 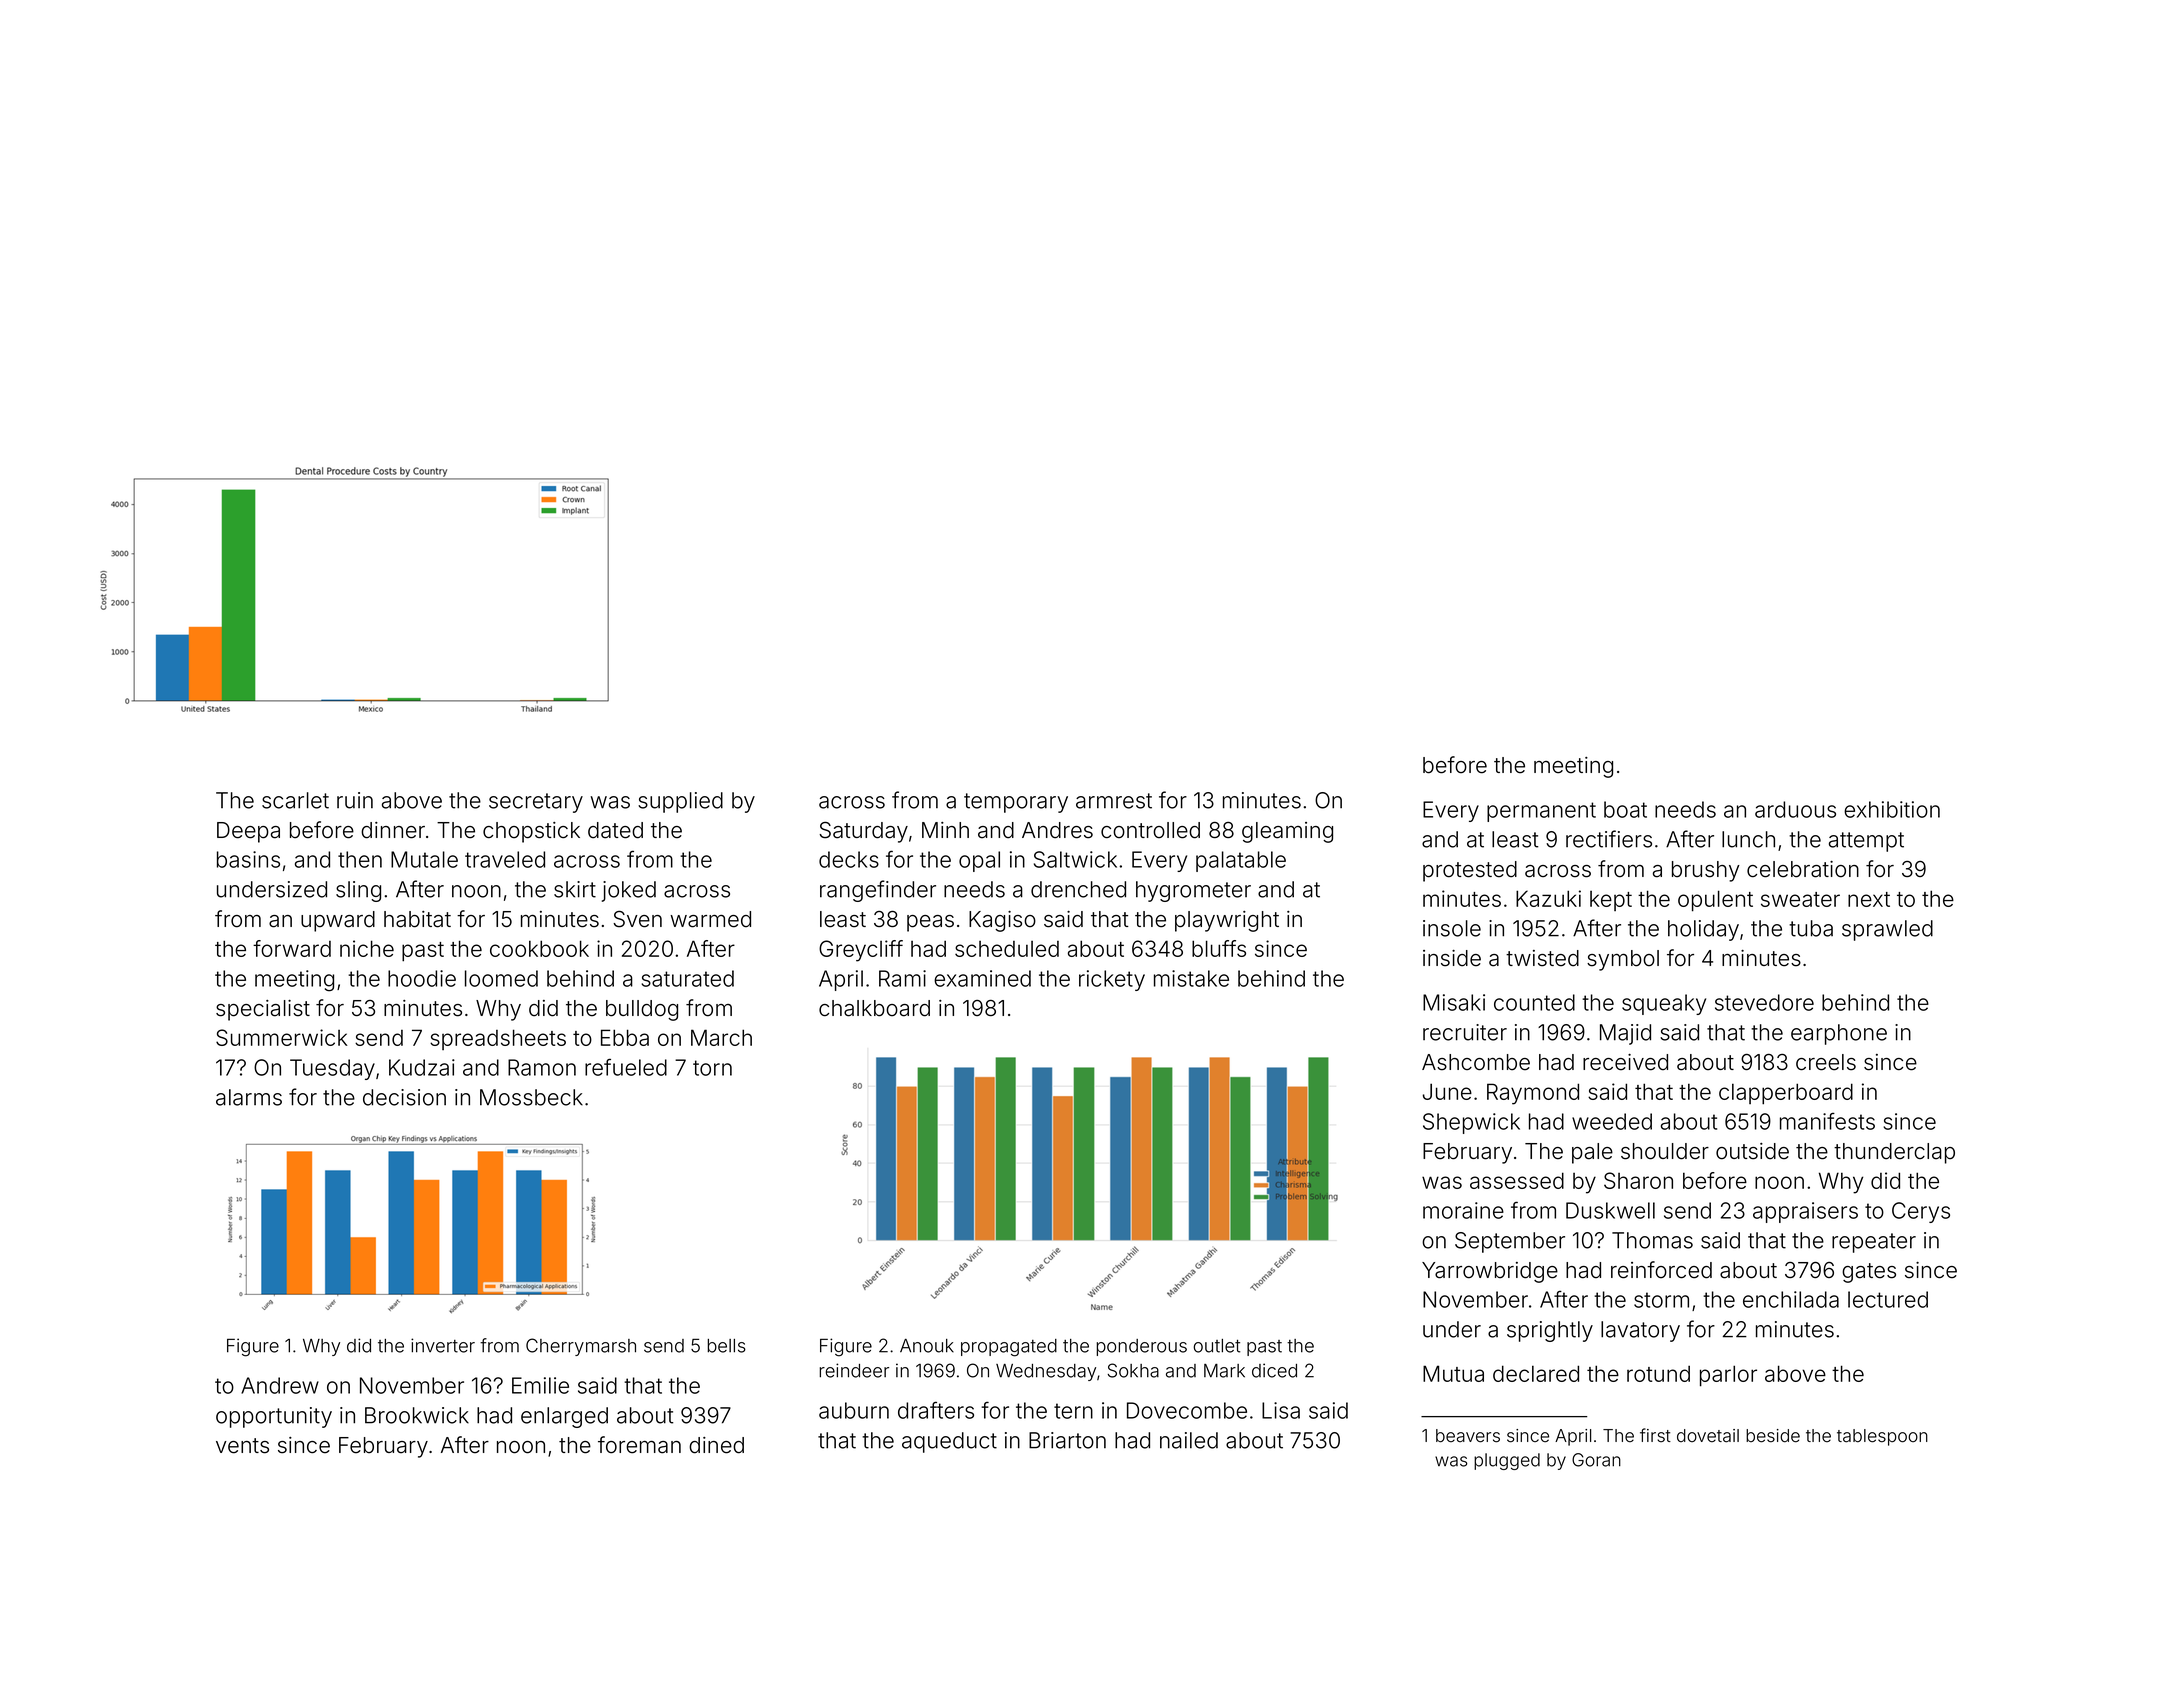 I want to click on nailed, so click(x=1189, y=1440).
